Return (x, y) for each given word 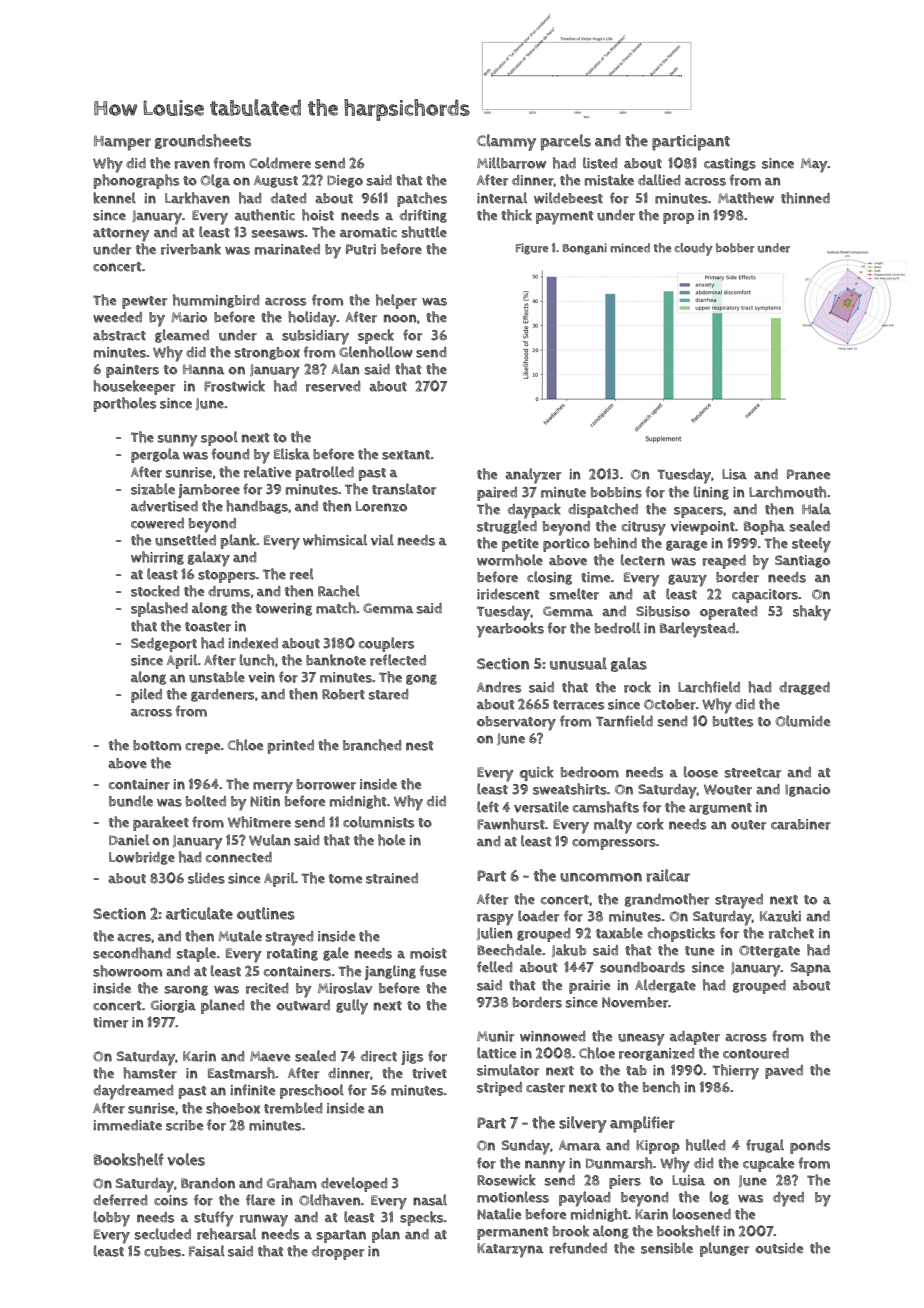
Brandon (208, 1183)
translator (404, 489)
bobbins (616, 492)
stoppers (227, 576)
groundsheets (203, 141)
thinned (805, 198)
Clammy (506, 142)
